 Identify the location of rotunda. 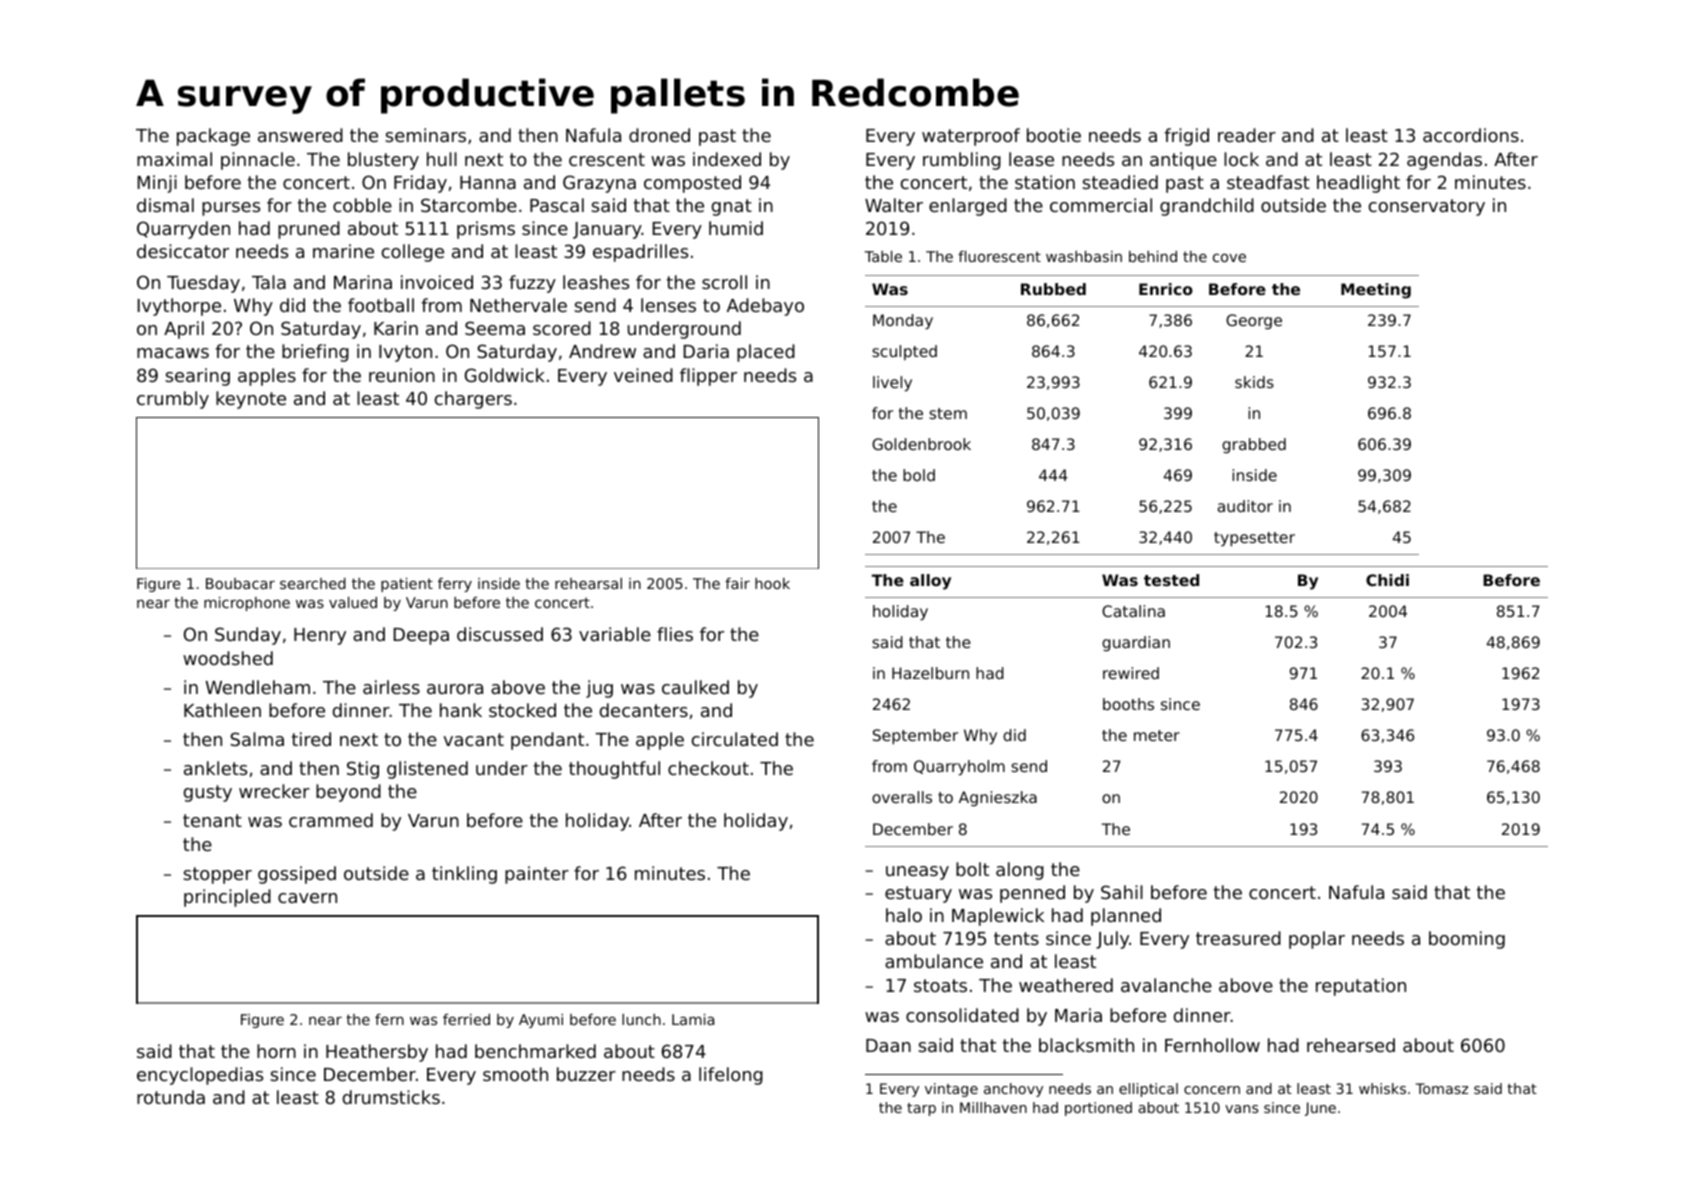
(171, 1097).
